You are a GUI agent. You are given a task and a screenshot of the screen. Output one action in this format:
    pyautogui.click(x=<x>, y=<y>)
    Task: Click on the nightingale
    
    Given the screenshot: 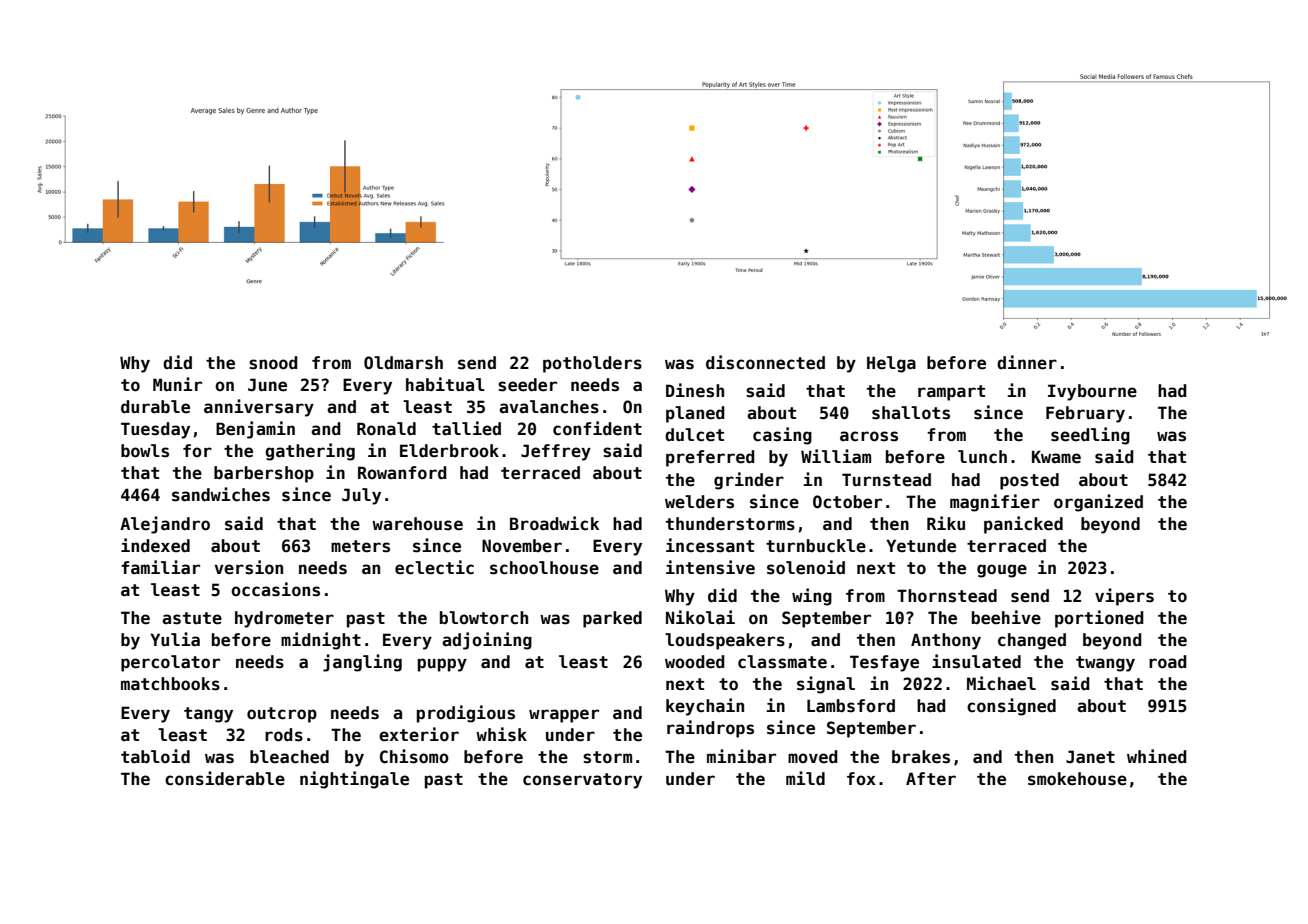 What is the action you would take?
    pyautogui.click(x=354, y=780)
